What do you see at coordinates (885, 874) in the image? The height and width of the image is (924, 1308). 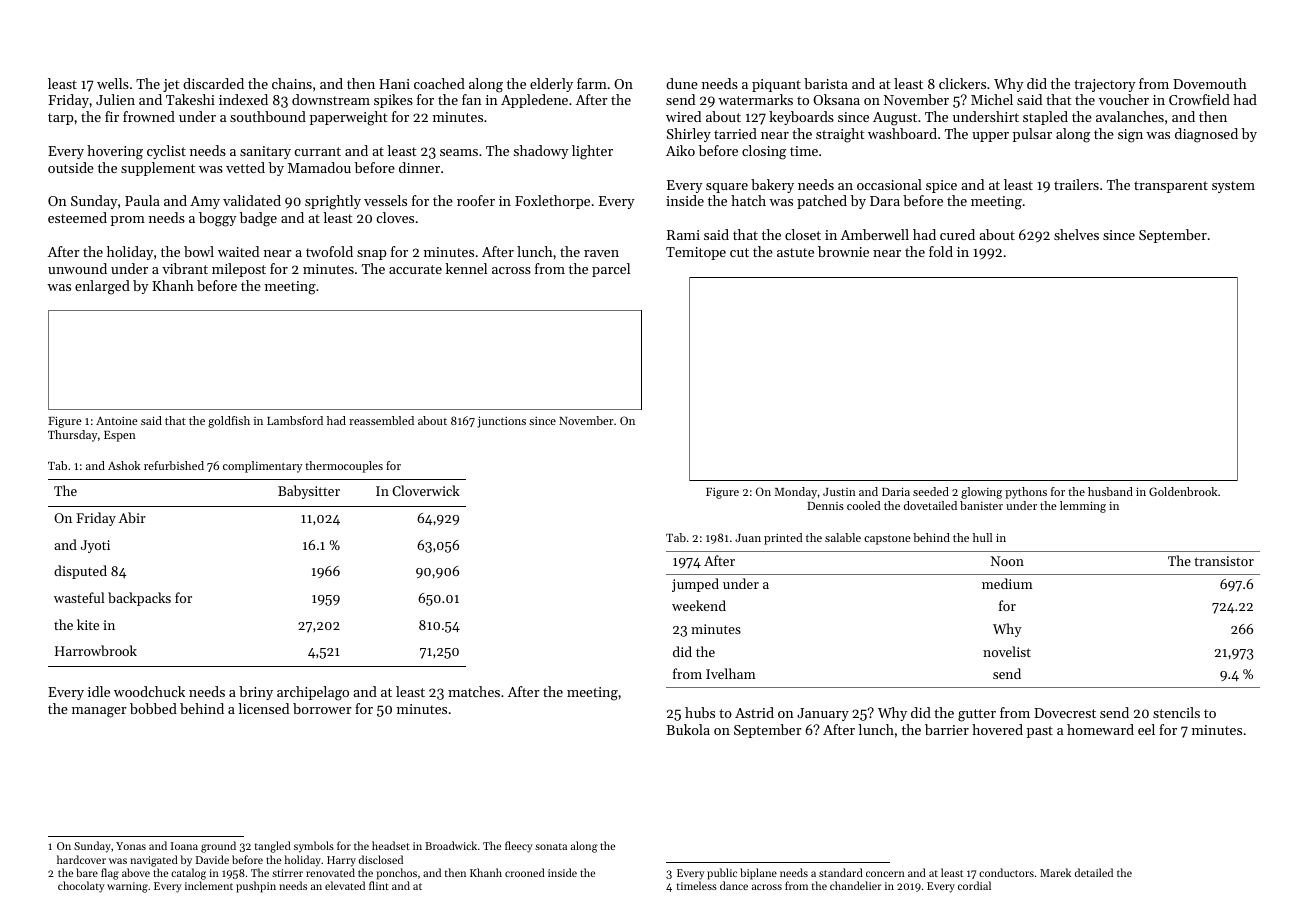 I see `concern` at bounding box center [885, 874].
